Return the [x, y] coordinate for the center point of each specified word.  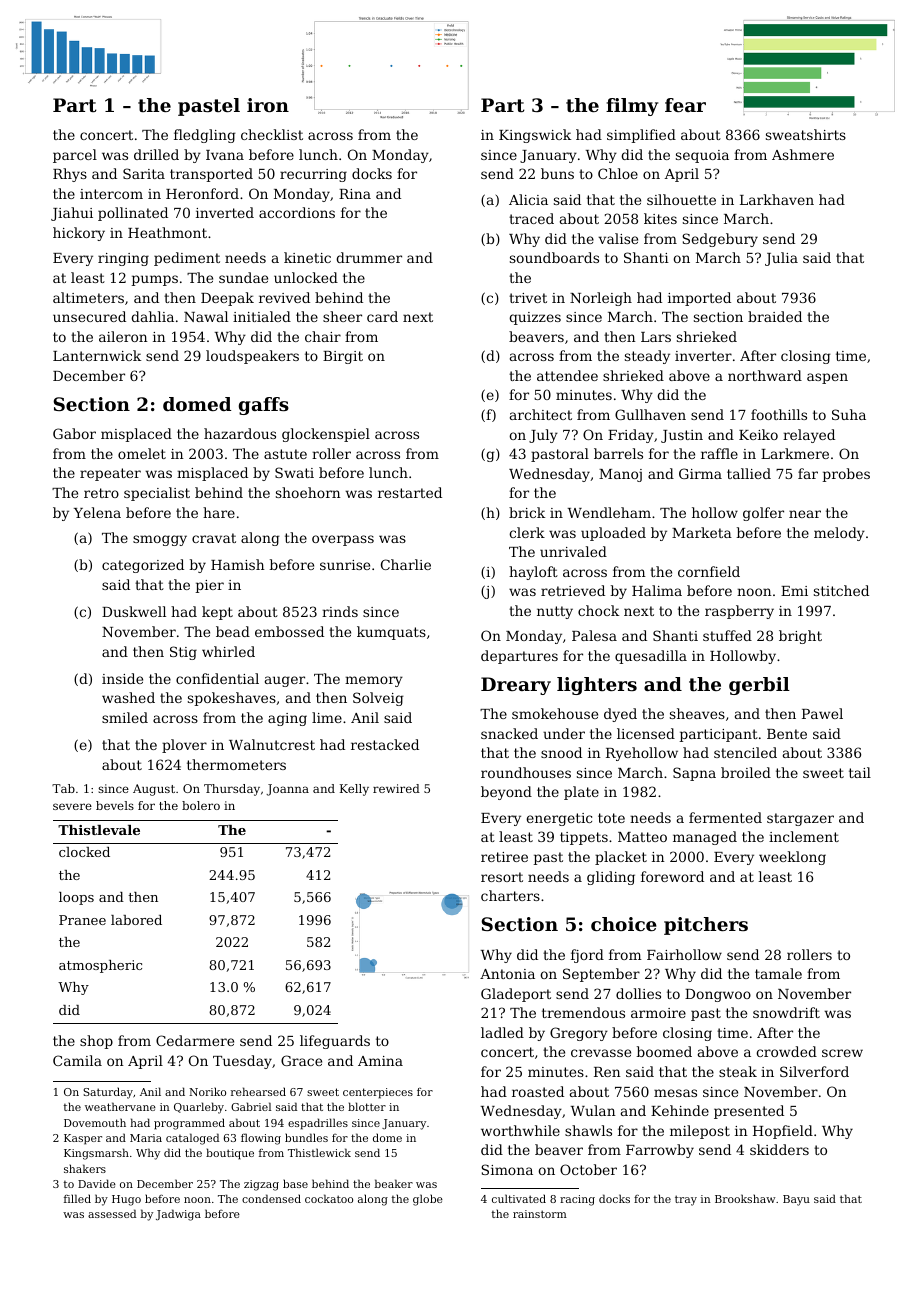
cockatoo [329, 1198]
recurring [313, 175]
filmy [632, 107]
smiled [125, 717]
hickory [79, 234]
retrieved [573, 590]
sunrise [345, 565]
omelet [142, 453]
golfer [763, 514]
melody [839, 534]
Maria [146, 1138]
